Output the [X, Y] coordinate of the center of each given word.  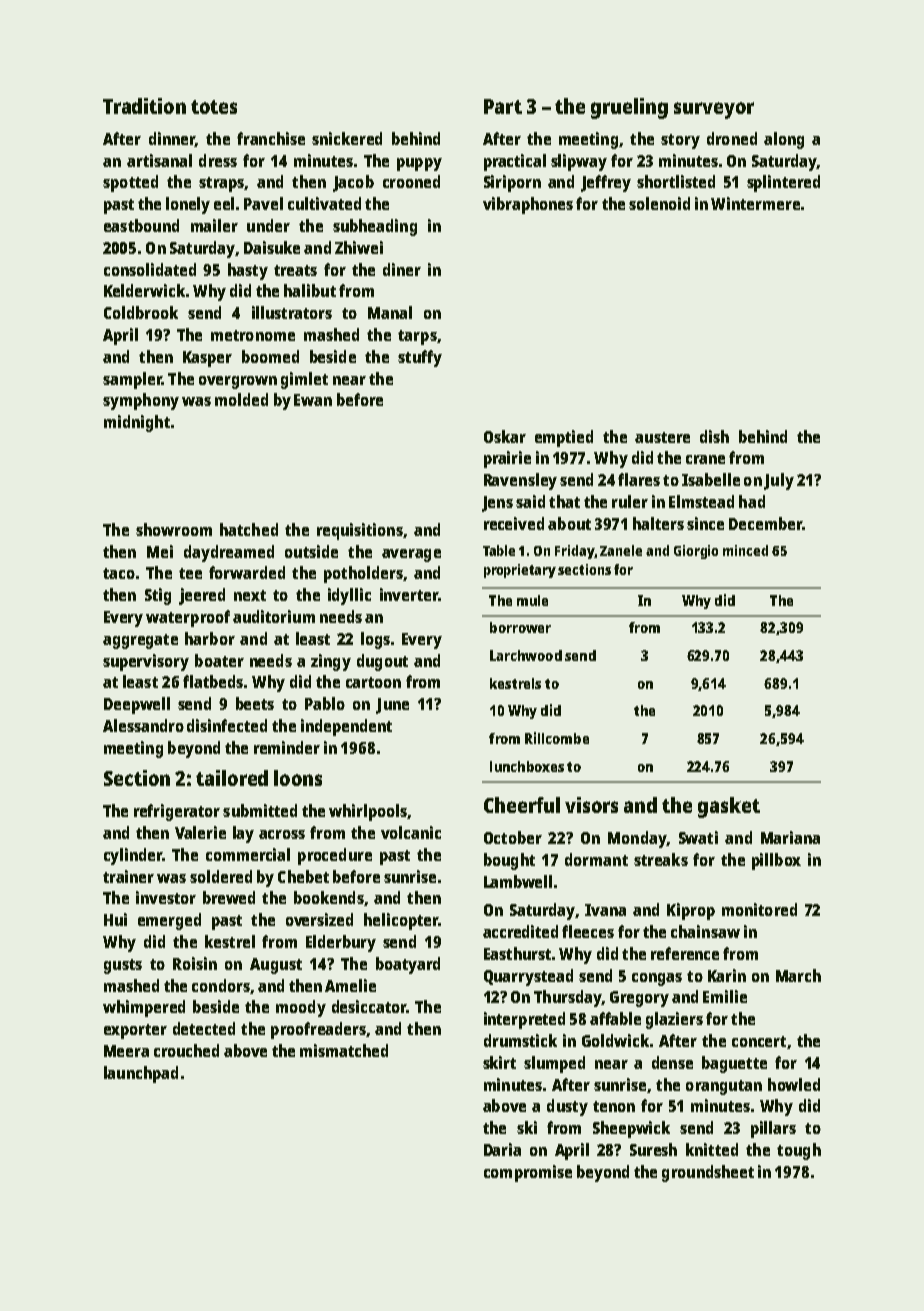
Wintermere [755, 203]
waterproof [188, 618]
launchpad [141, 1074]
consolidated [150, 269]
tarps [417, 337]
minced [745, 550]
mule [532, 600]
